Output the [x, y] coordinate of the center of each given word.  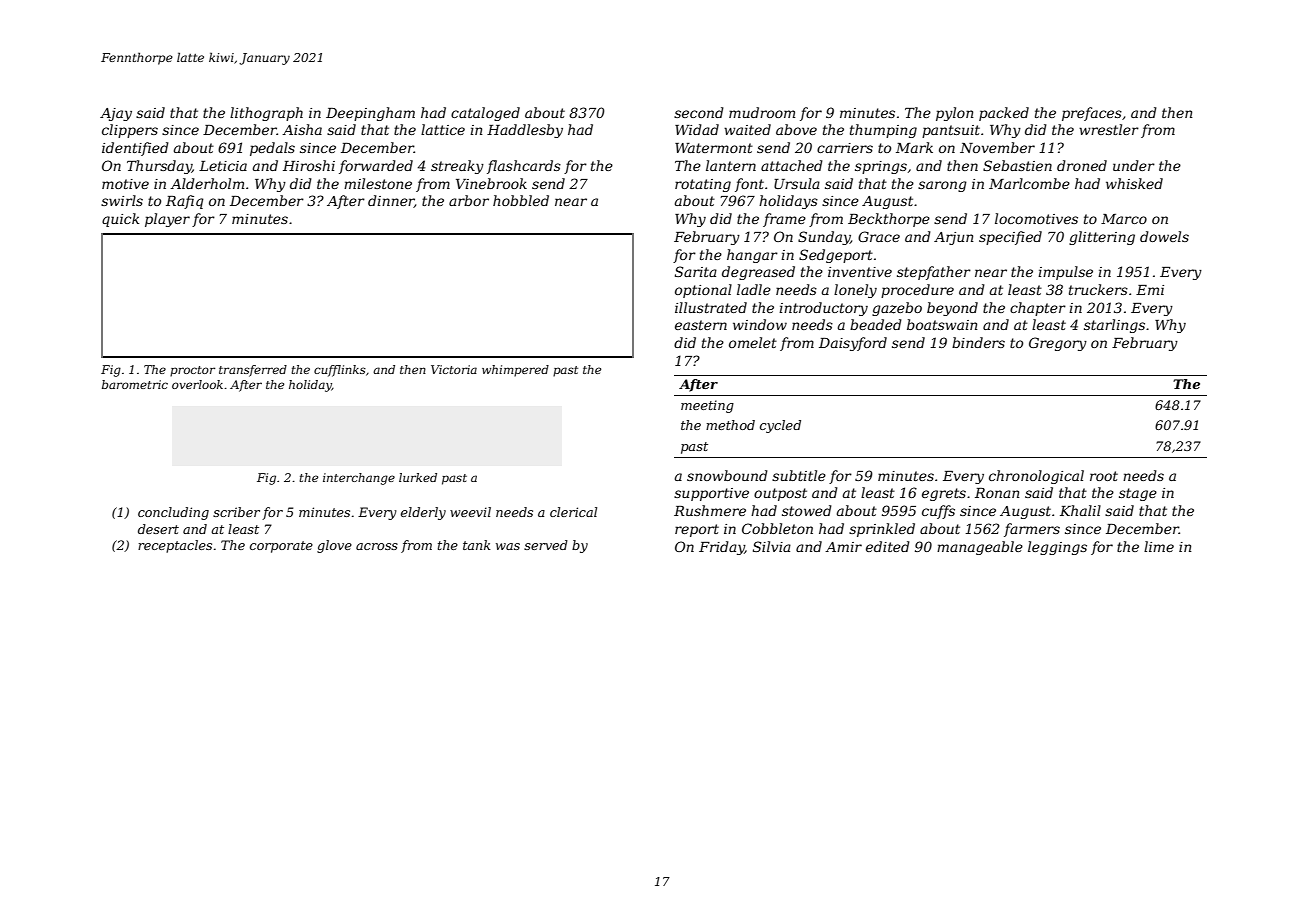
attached [792, 165]
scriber [236, 512]
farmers [1032, 530]
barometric [135, 384]
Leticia [223, 166]
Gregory [1058, 344]
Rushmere [710, 510]
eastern [701, 325]
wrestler [1109, 129]
